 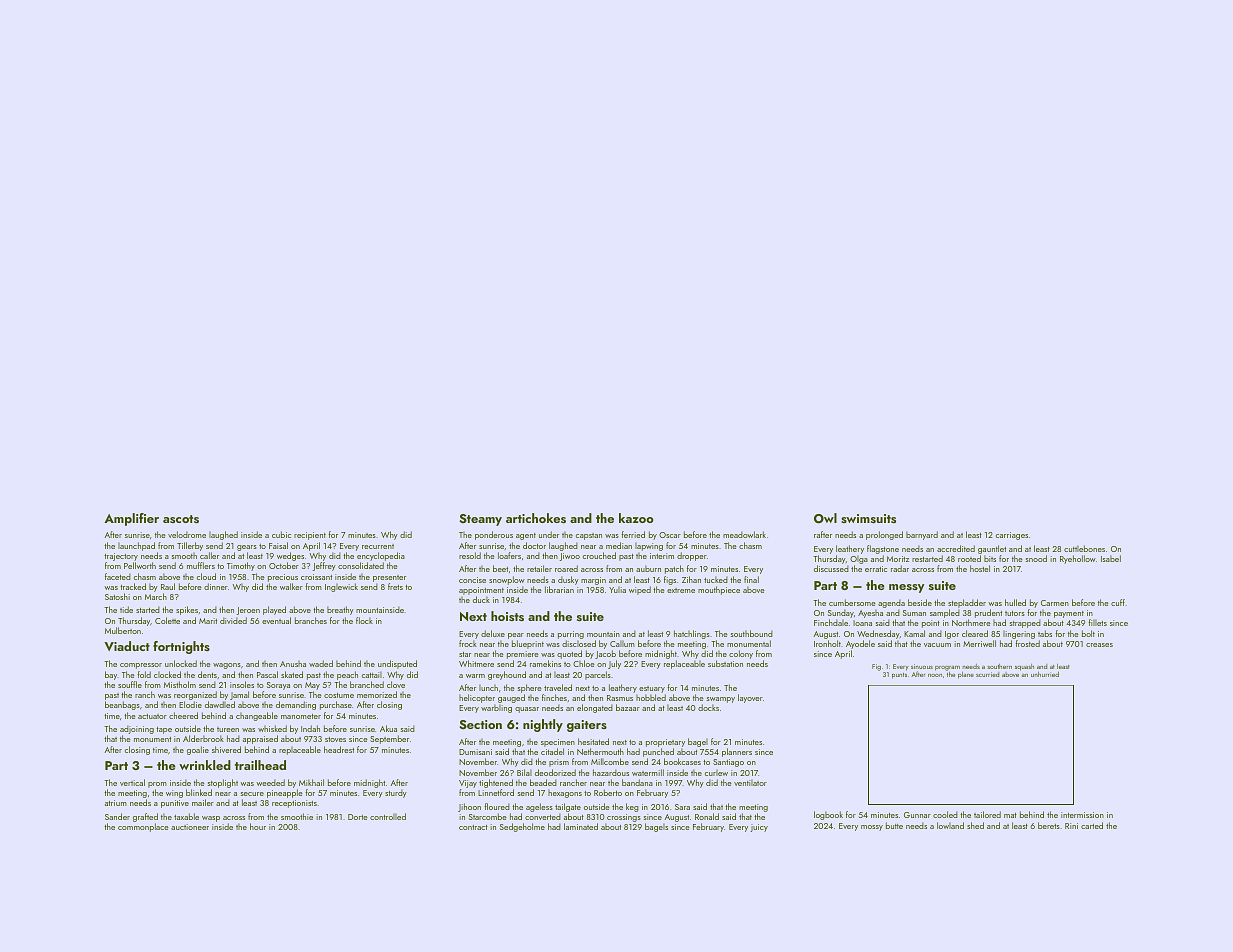 What do you see at coordinates (737, 752) in the screenshot?
I see `planners` at bounding box center [737, 752].
